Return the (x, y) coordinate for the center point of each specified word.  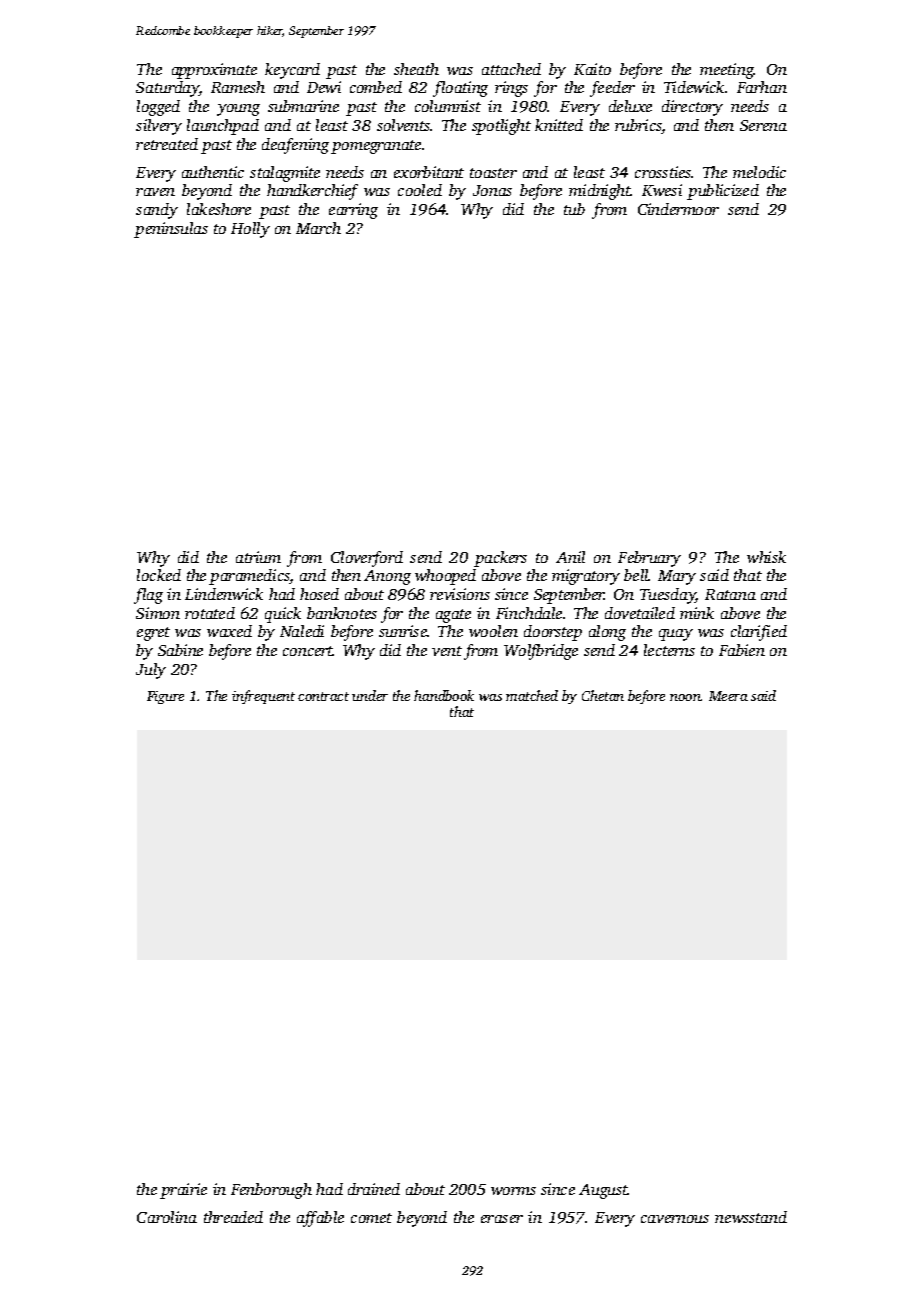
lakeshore (219, 209)
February (649, 559)
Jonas (492, 190)
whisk (766, 557)
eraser (502, 1219)
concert (308, 651)
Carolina (167, 1217)
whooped (445, 577)
